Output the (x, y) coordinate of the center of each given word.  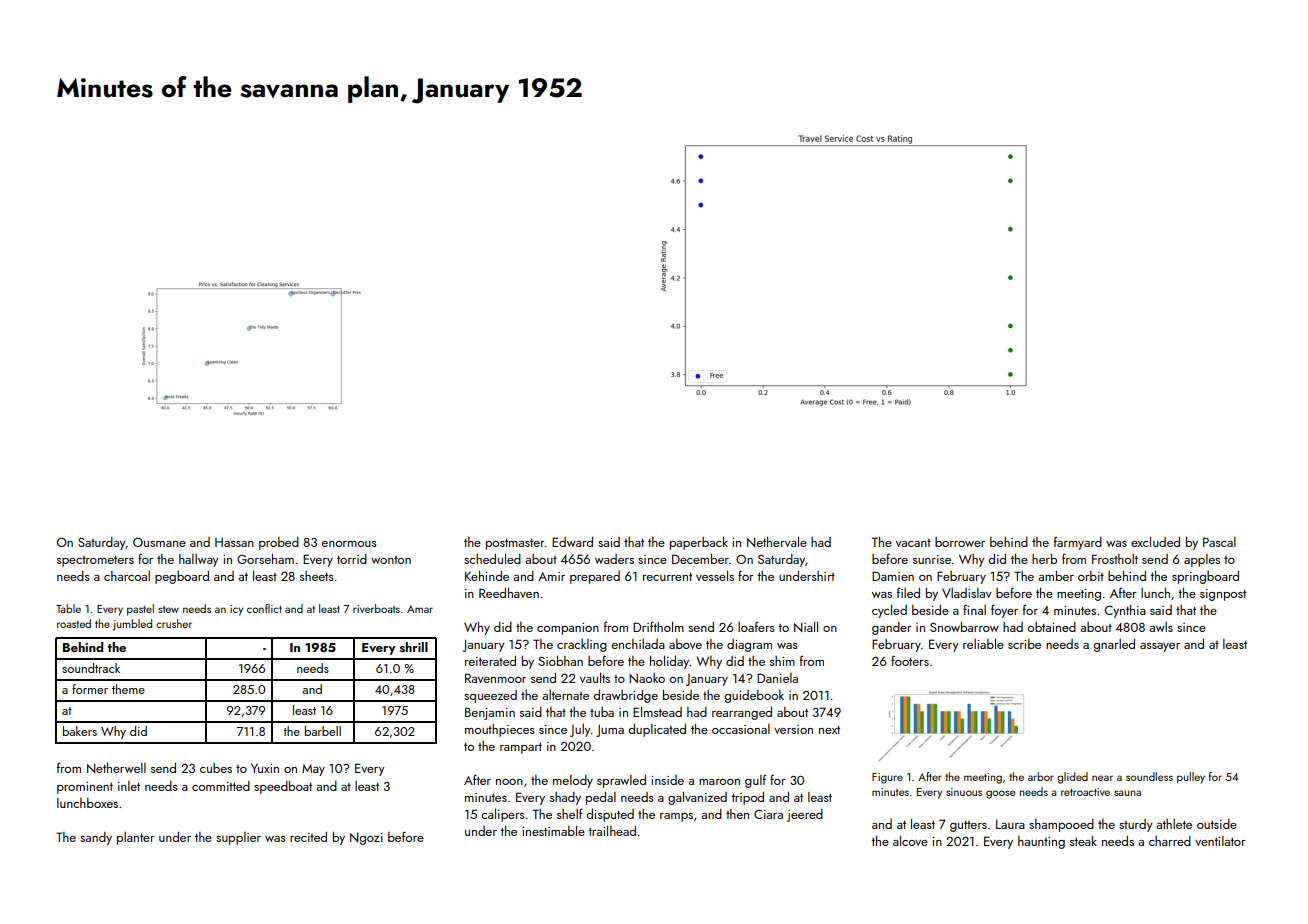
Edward (572, 542)
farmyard (1078, 543)
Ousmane (159, 542)
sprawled (621, 781)
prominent (85, 788)
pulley (1191, 778)
